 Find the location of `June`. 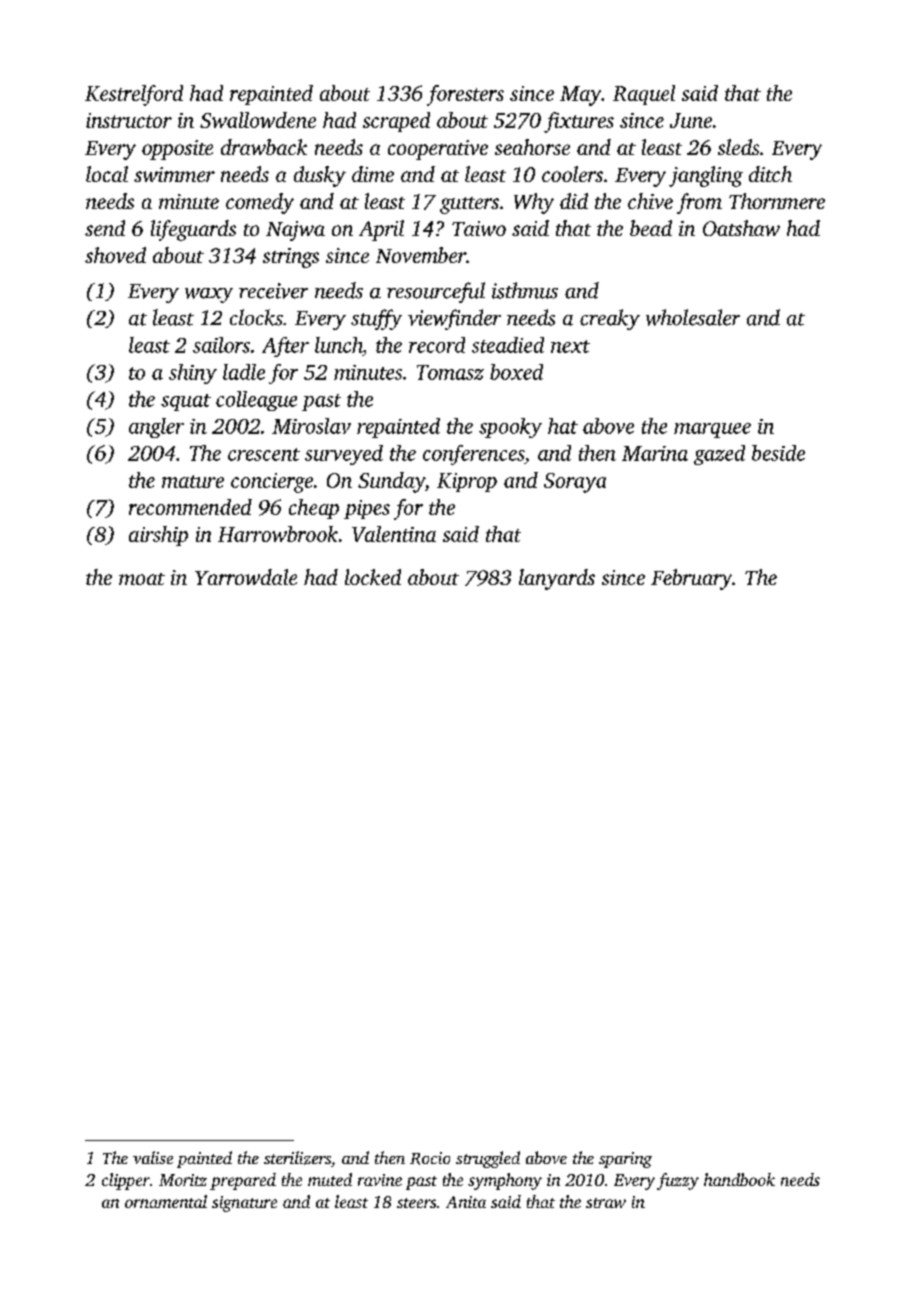

June is located at coordinates (691, 120).
